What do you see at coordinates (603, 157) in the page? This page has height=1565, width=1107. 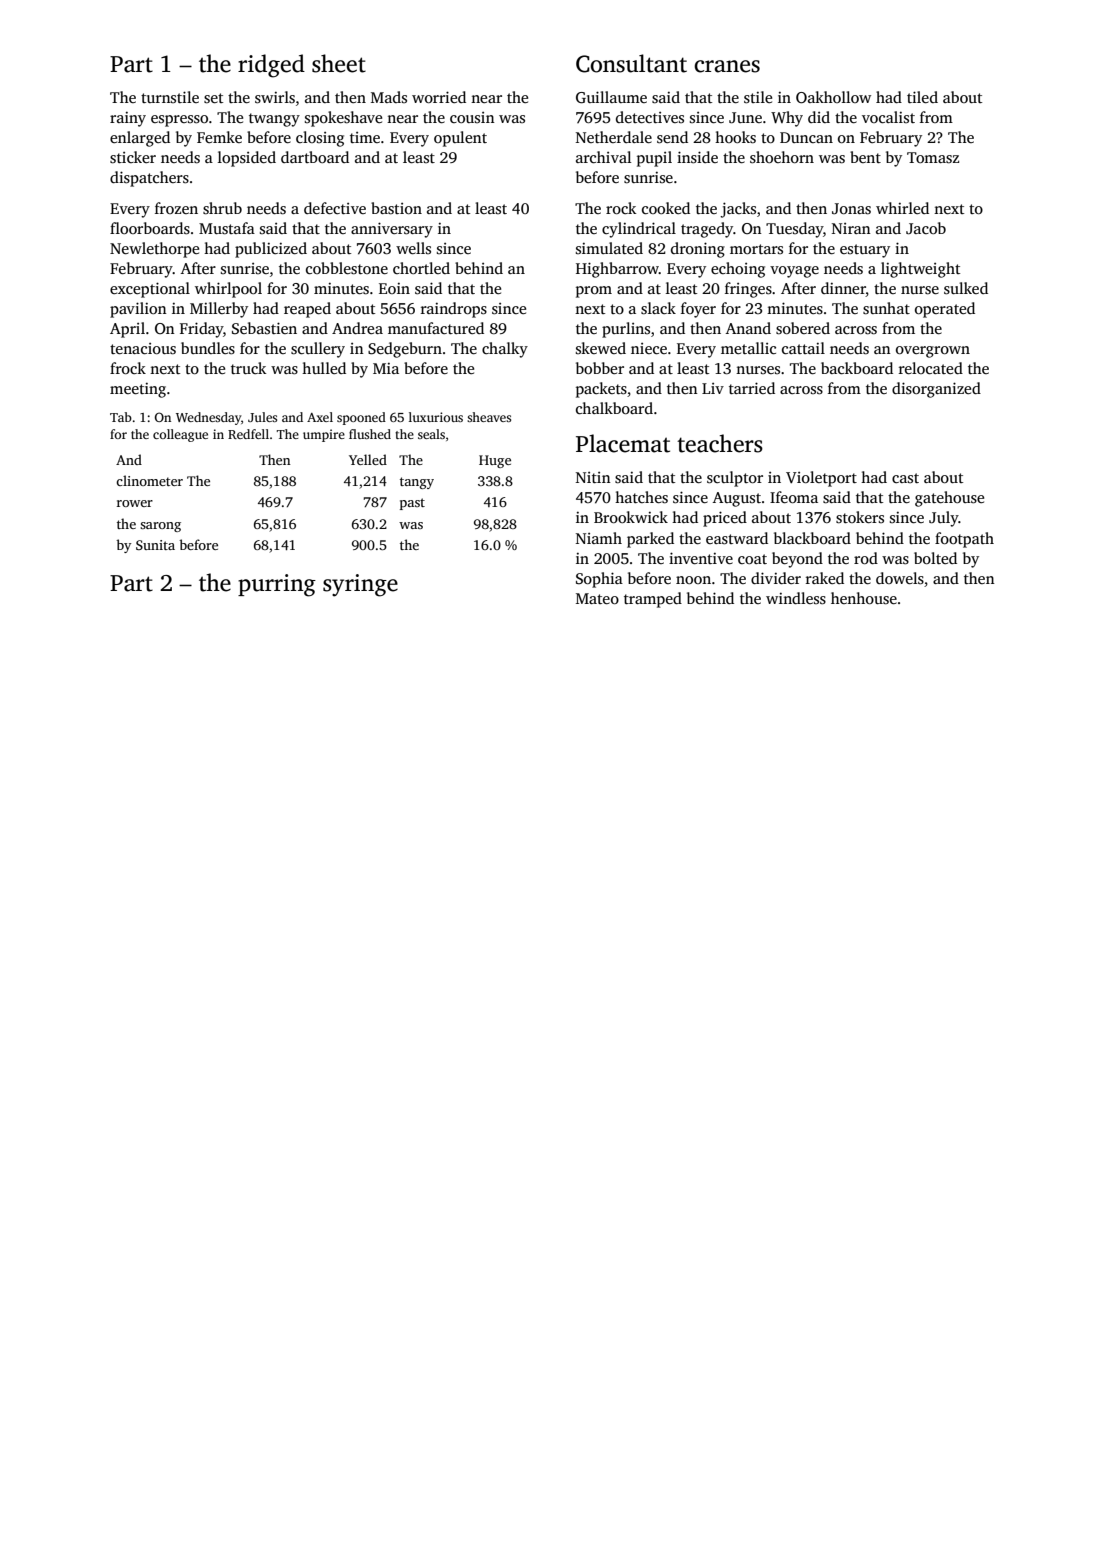 I see `archival` at bounding box center [603, 157].
